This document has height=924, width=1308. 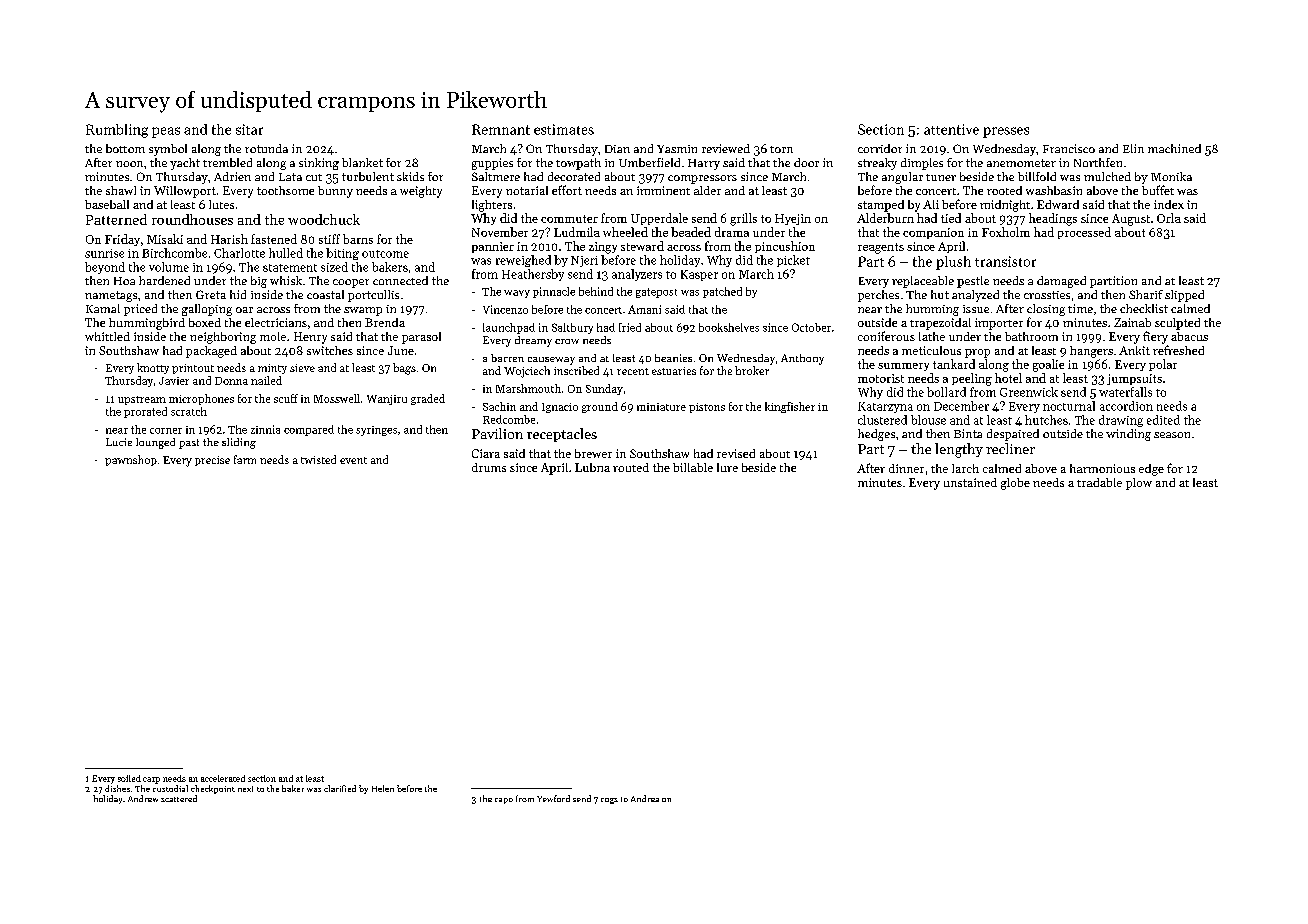 I want to click on Andrea, so click(x=645, y=798).
